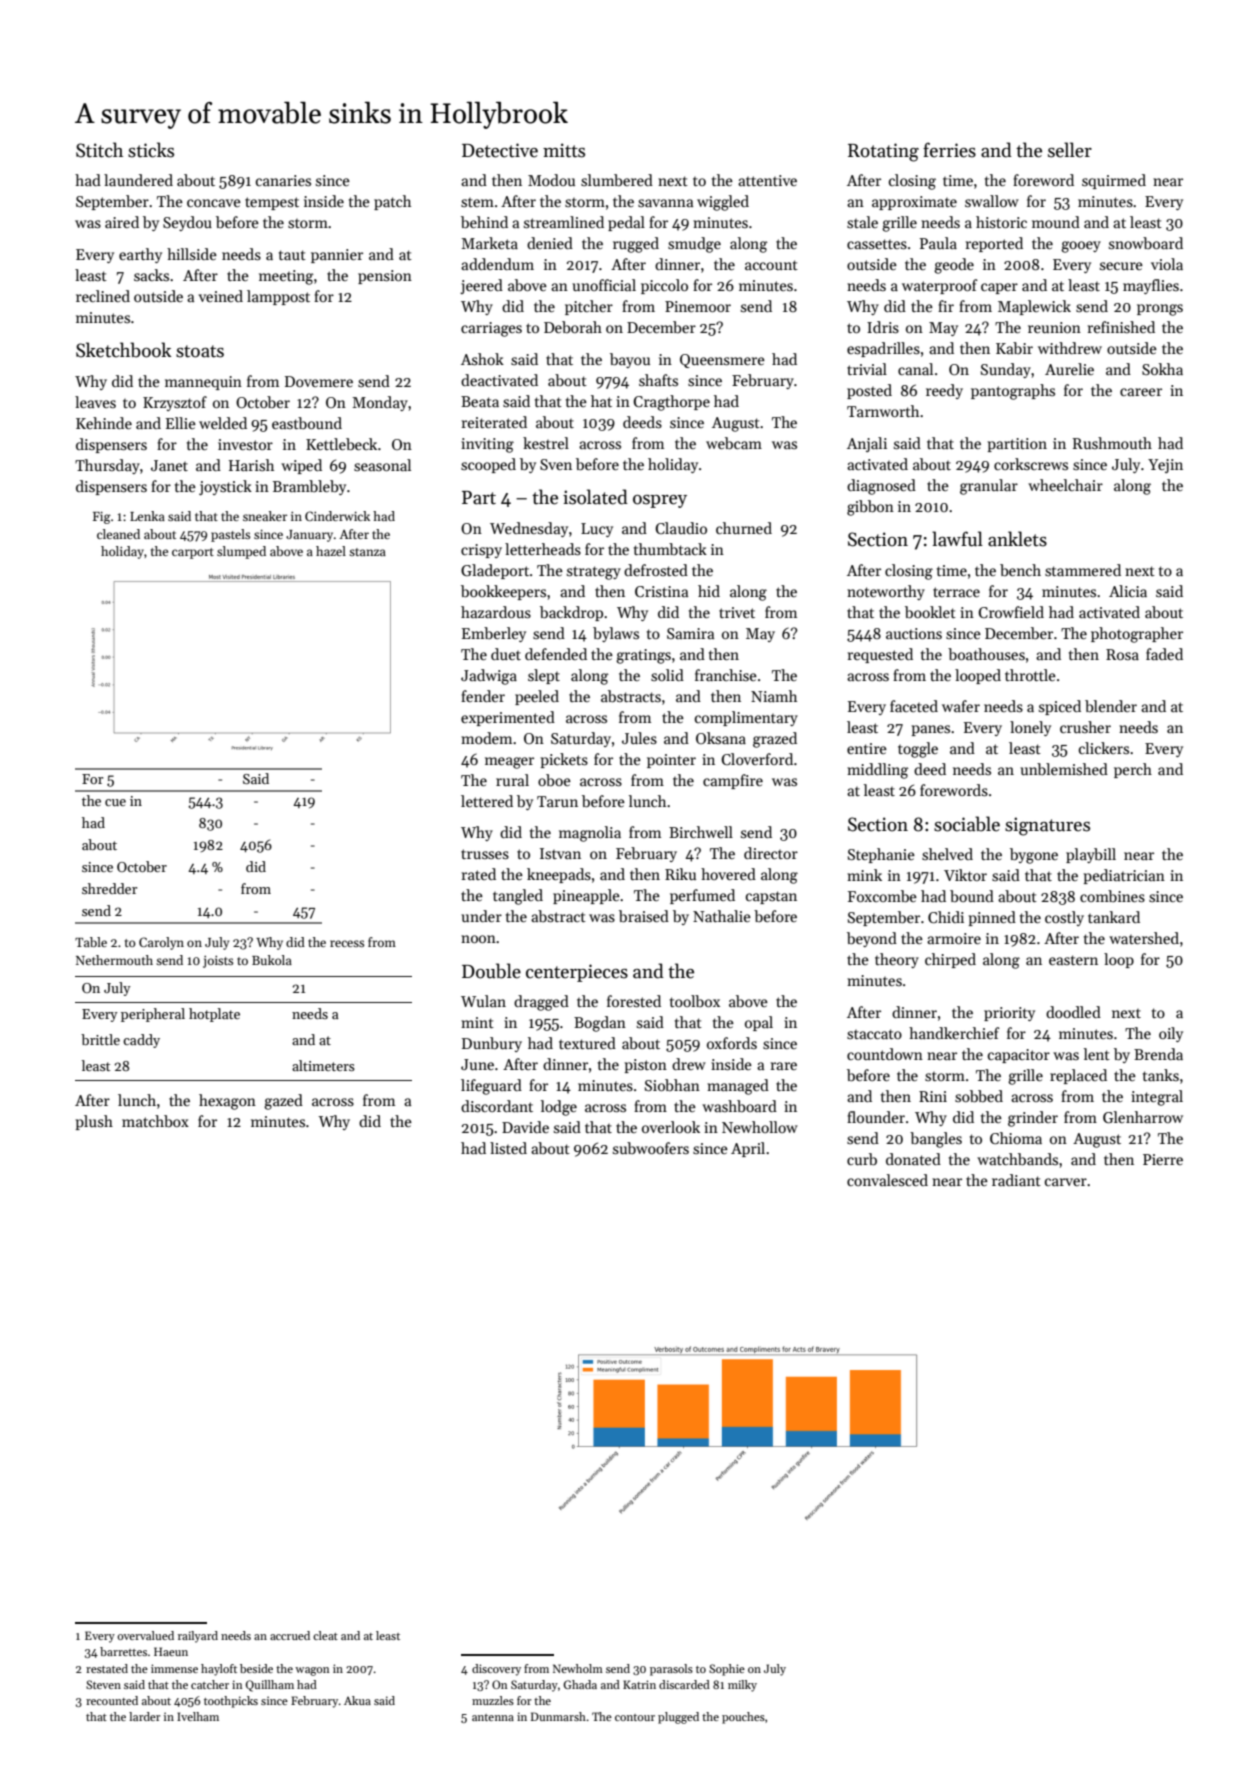 Image resolution: width=1259 pixels, height=1780 pixels. Describe the element at coordinates (483, 1001) in the screenshot. I see `Wulan` at that location.
